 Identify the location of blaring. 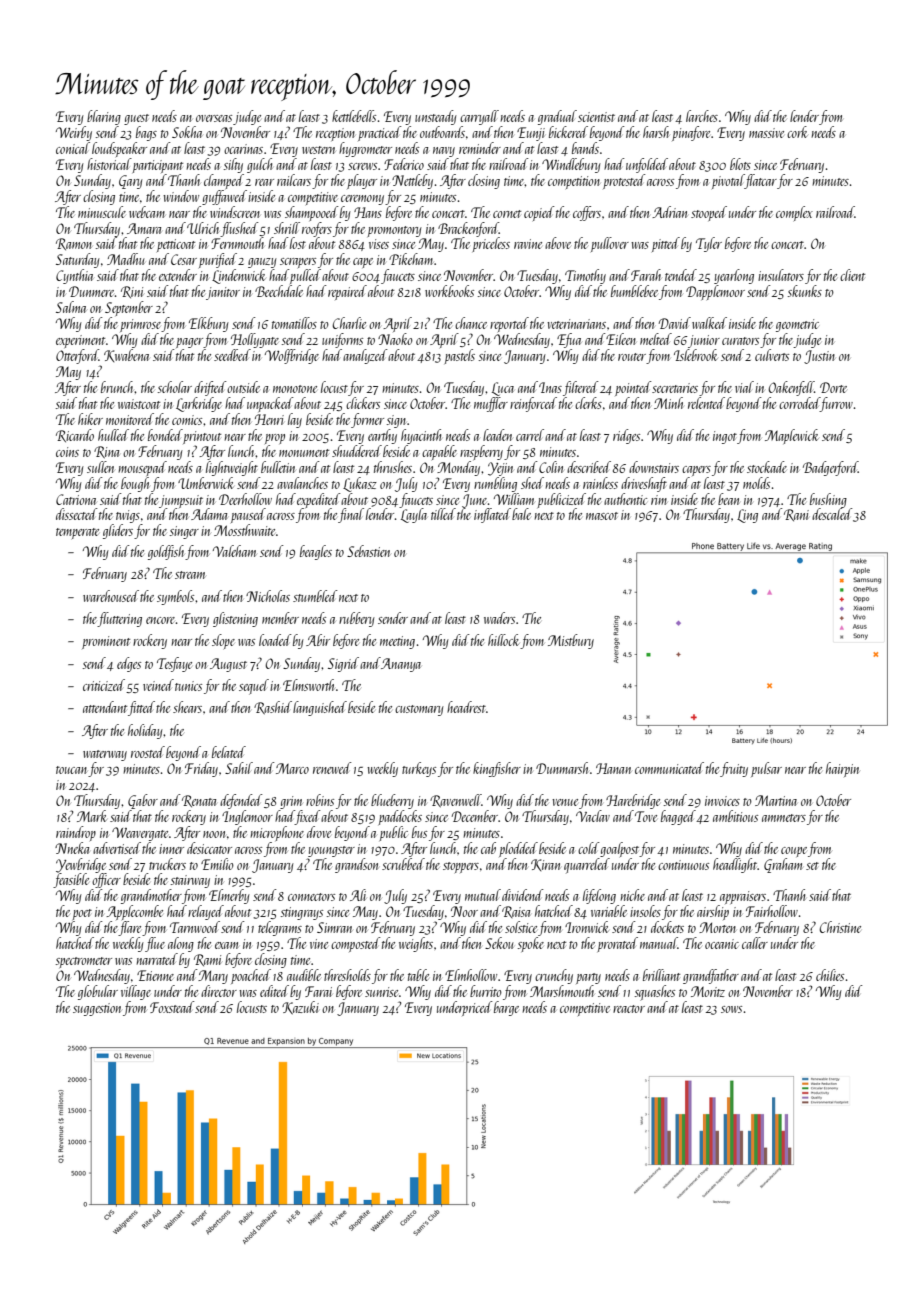
(104, 117).
